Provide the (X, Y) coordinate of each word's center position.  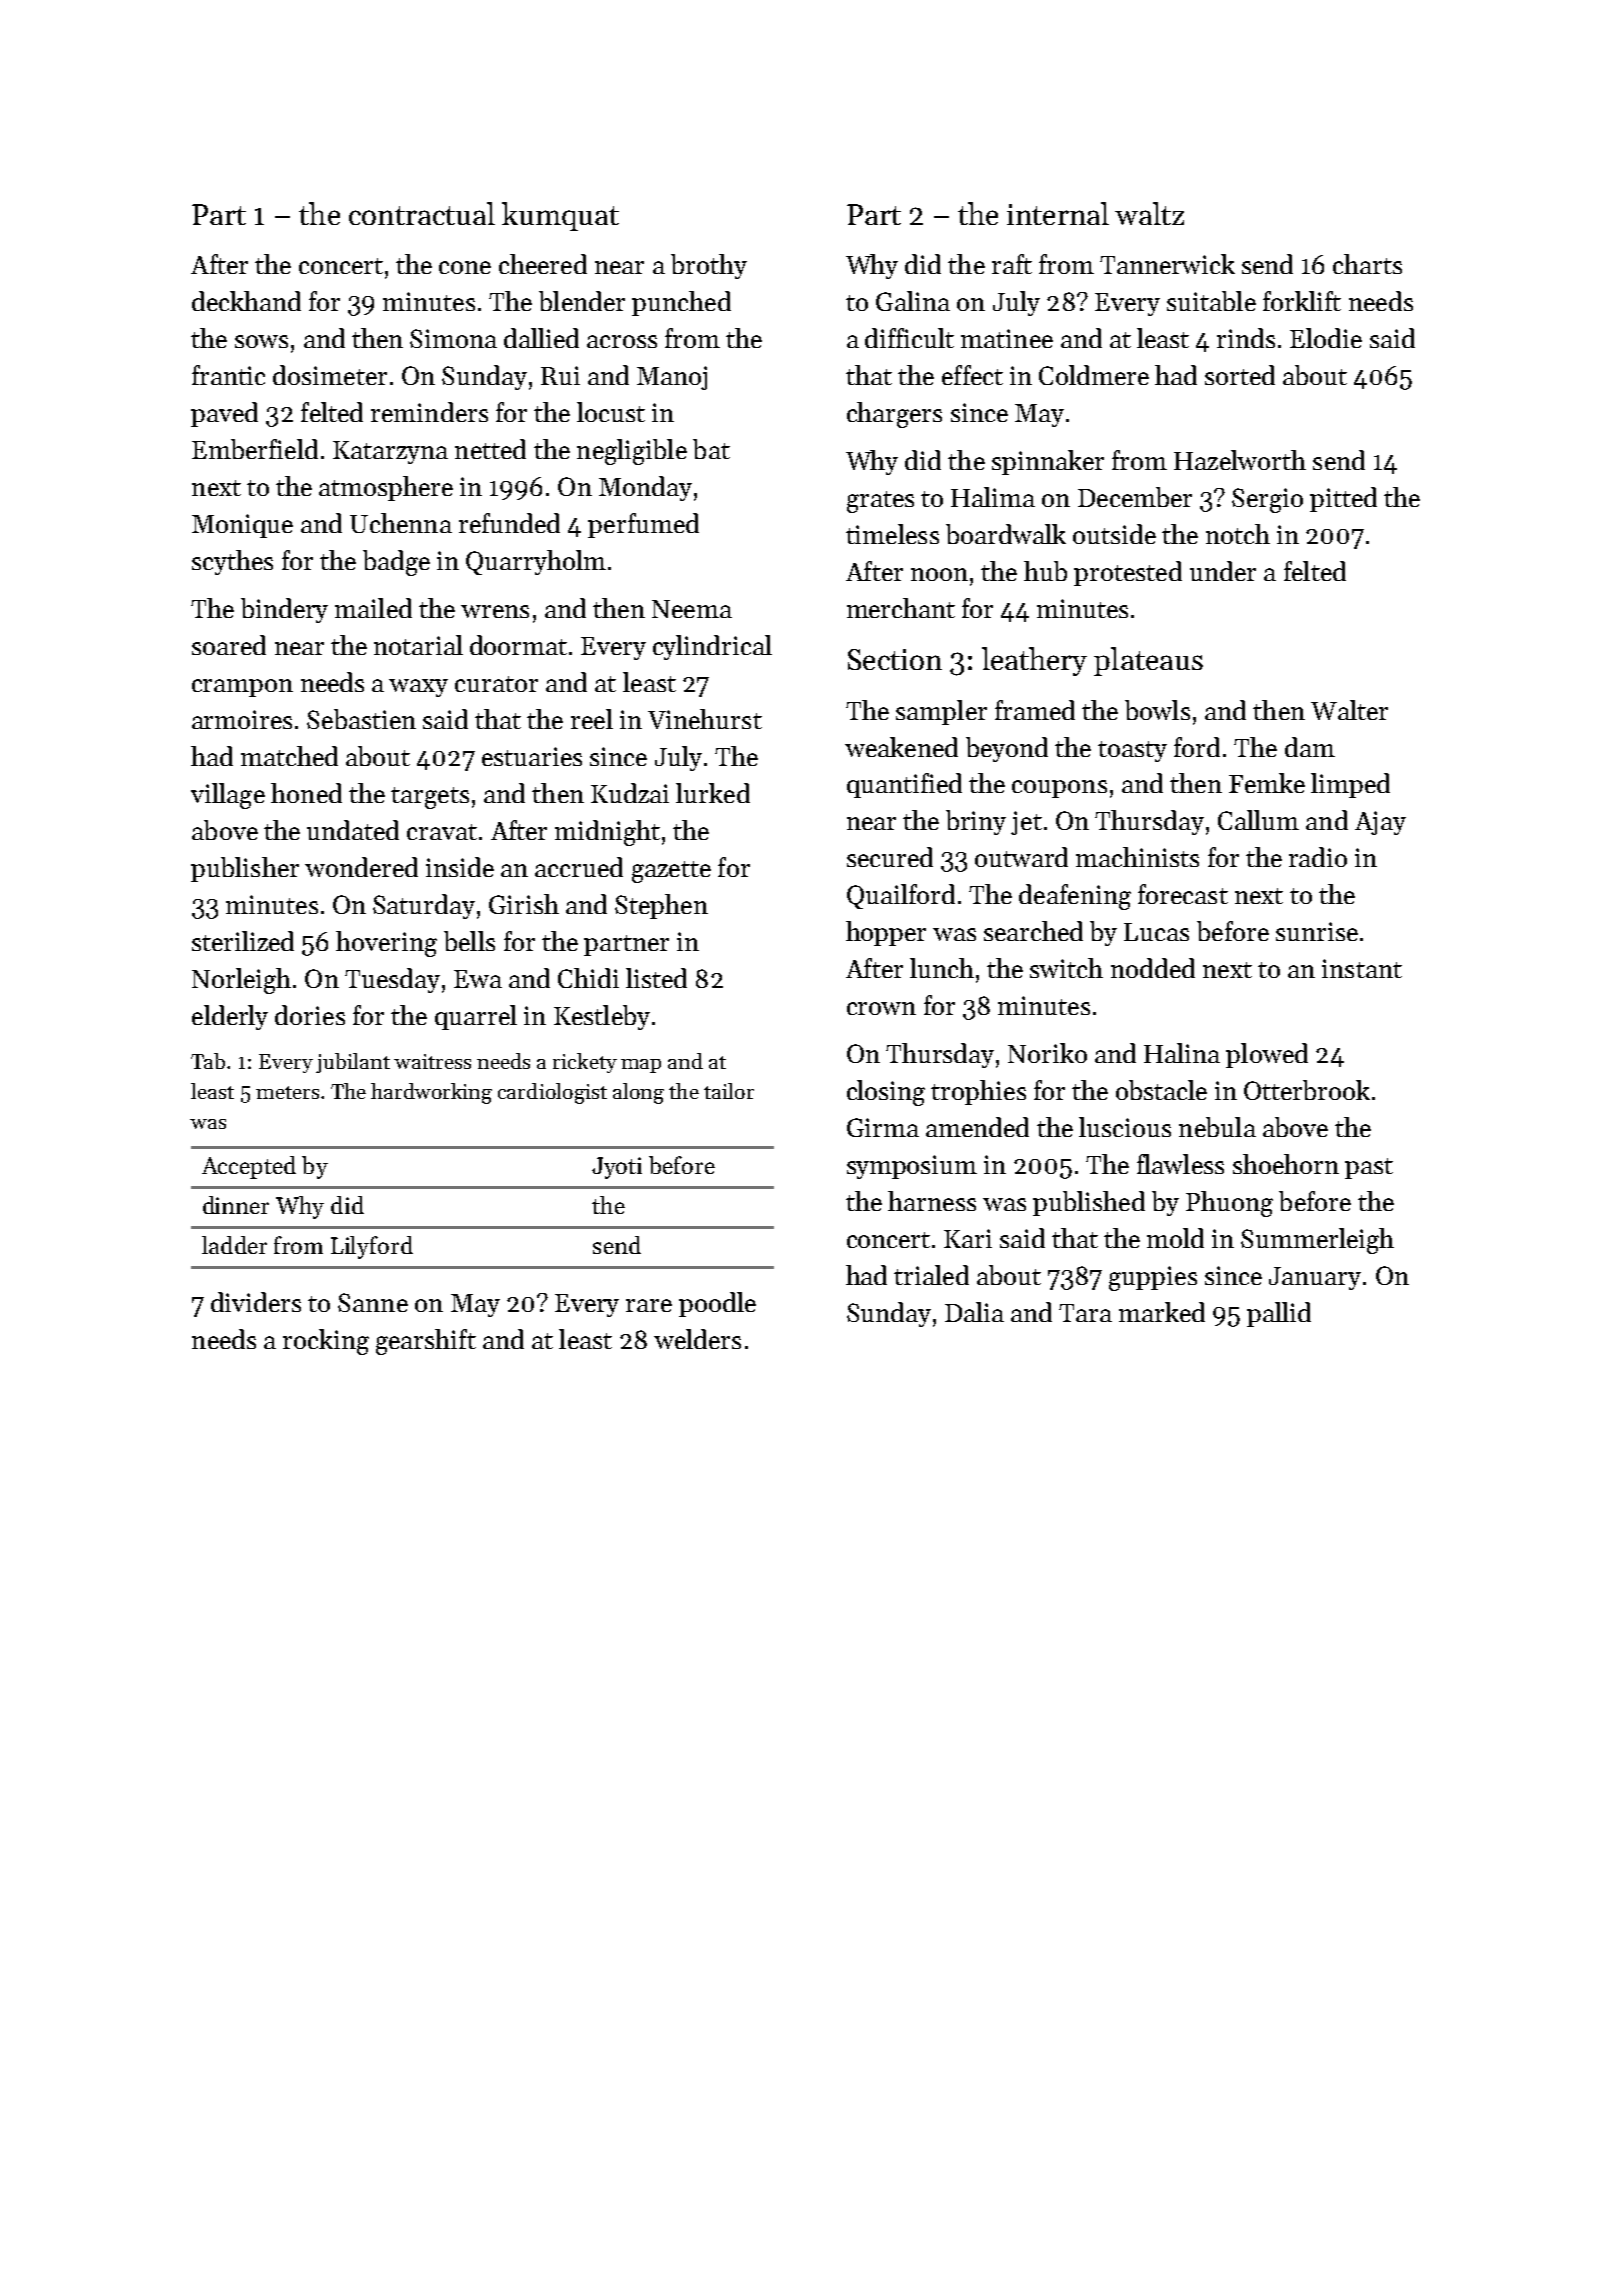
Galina (913, 301)
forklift (1302, 301)
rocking (326, 1342)
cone (465, 267)
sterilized (243, 941)
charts (1367, 264)
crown (881, 1008)
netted (490, 449)
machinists (1137, 857)
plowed (1267, 1055)
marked (1162, 1312)
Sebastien (361, 719)
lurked (713, 793)
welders (697, 1339)
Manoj (672, 378)
